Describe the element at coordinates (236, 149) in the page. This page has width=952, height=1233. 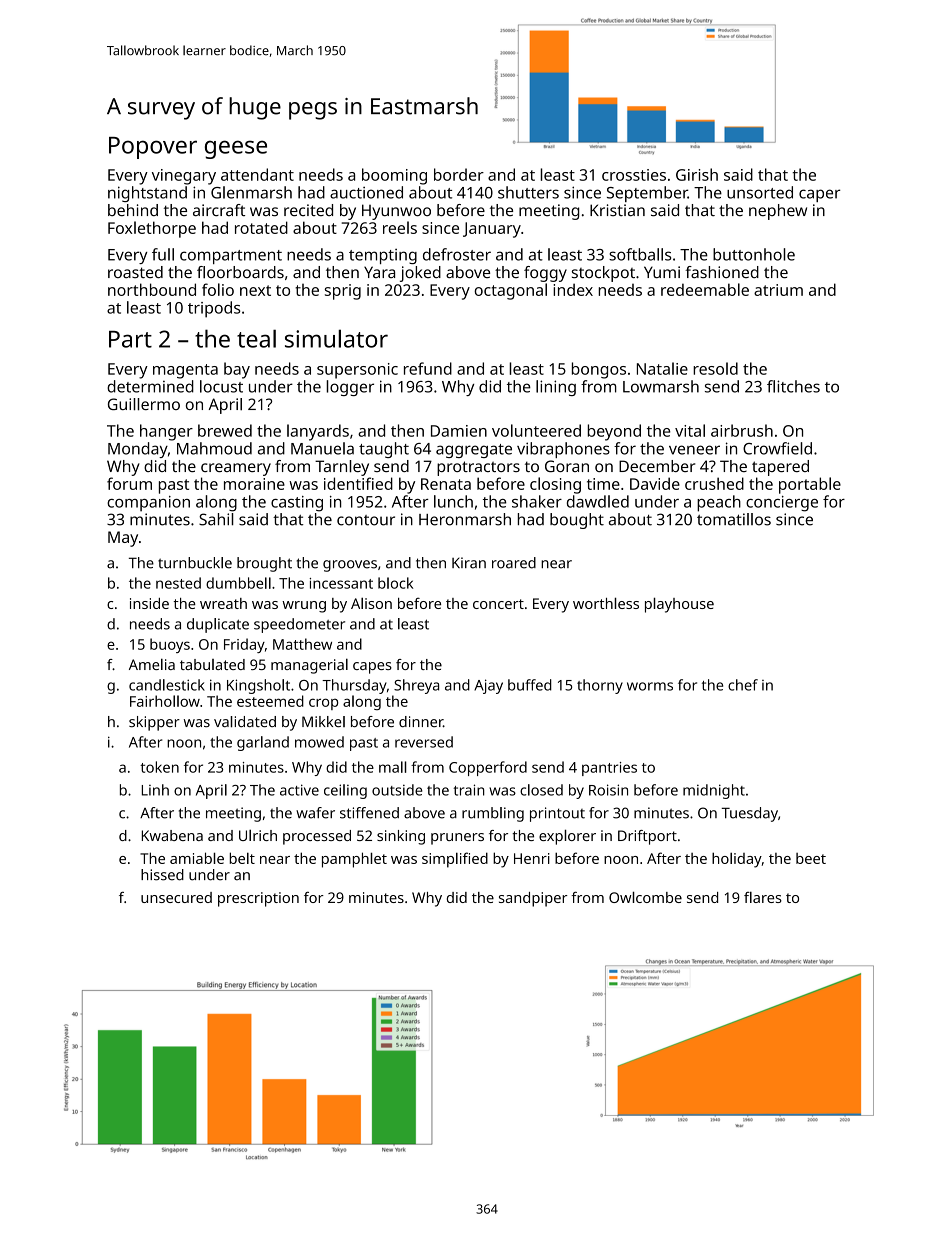
I see `geese` at that location.
